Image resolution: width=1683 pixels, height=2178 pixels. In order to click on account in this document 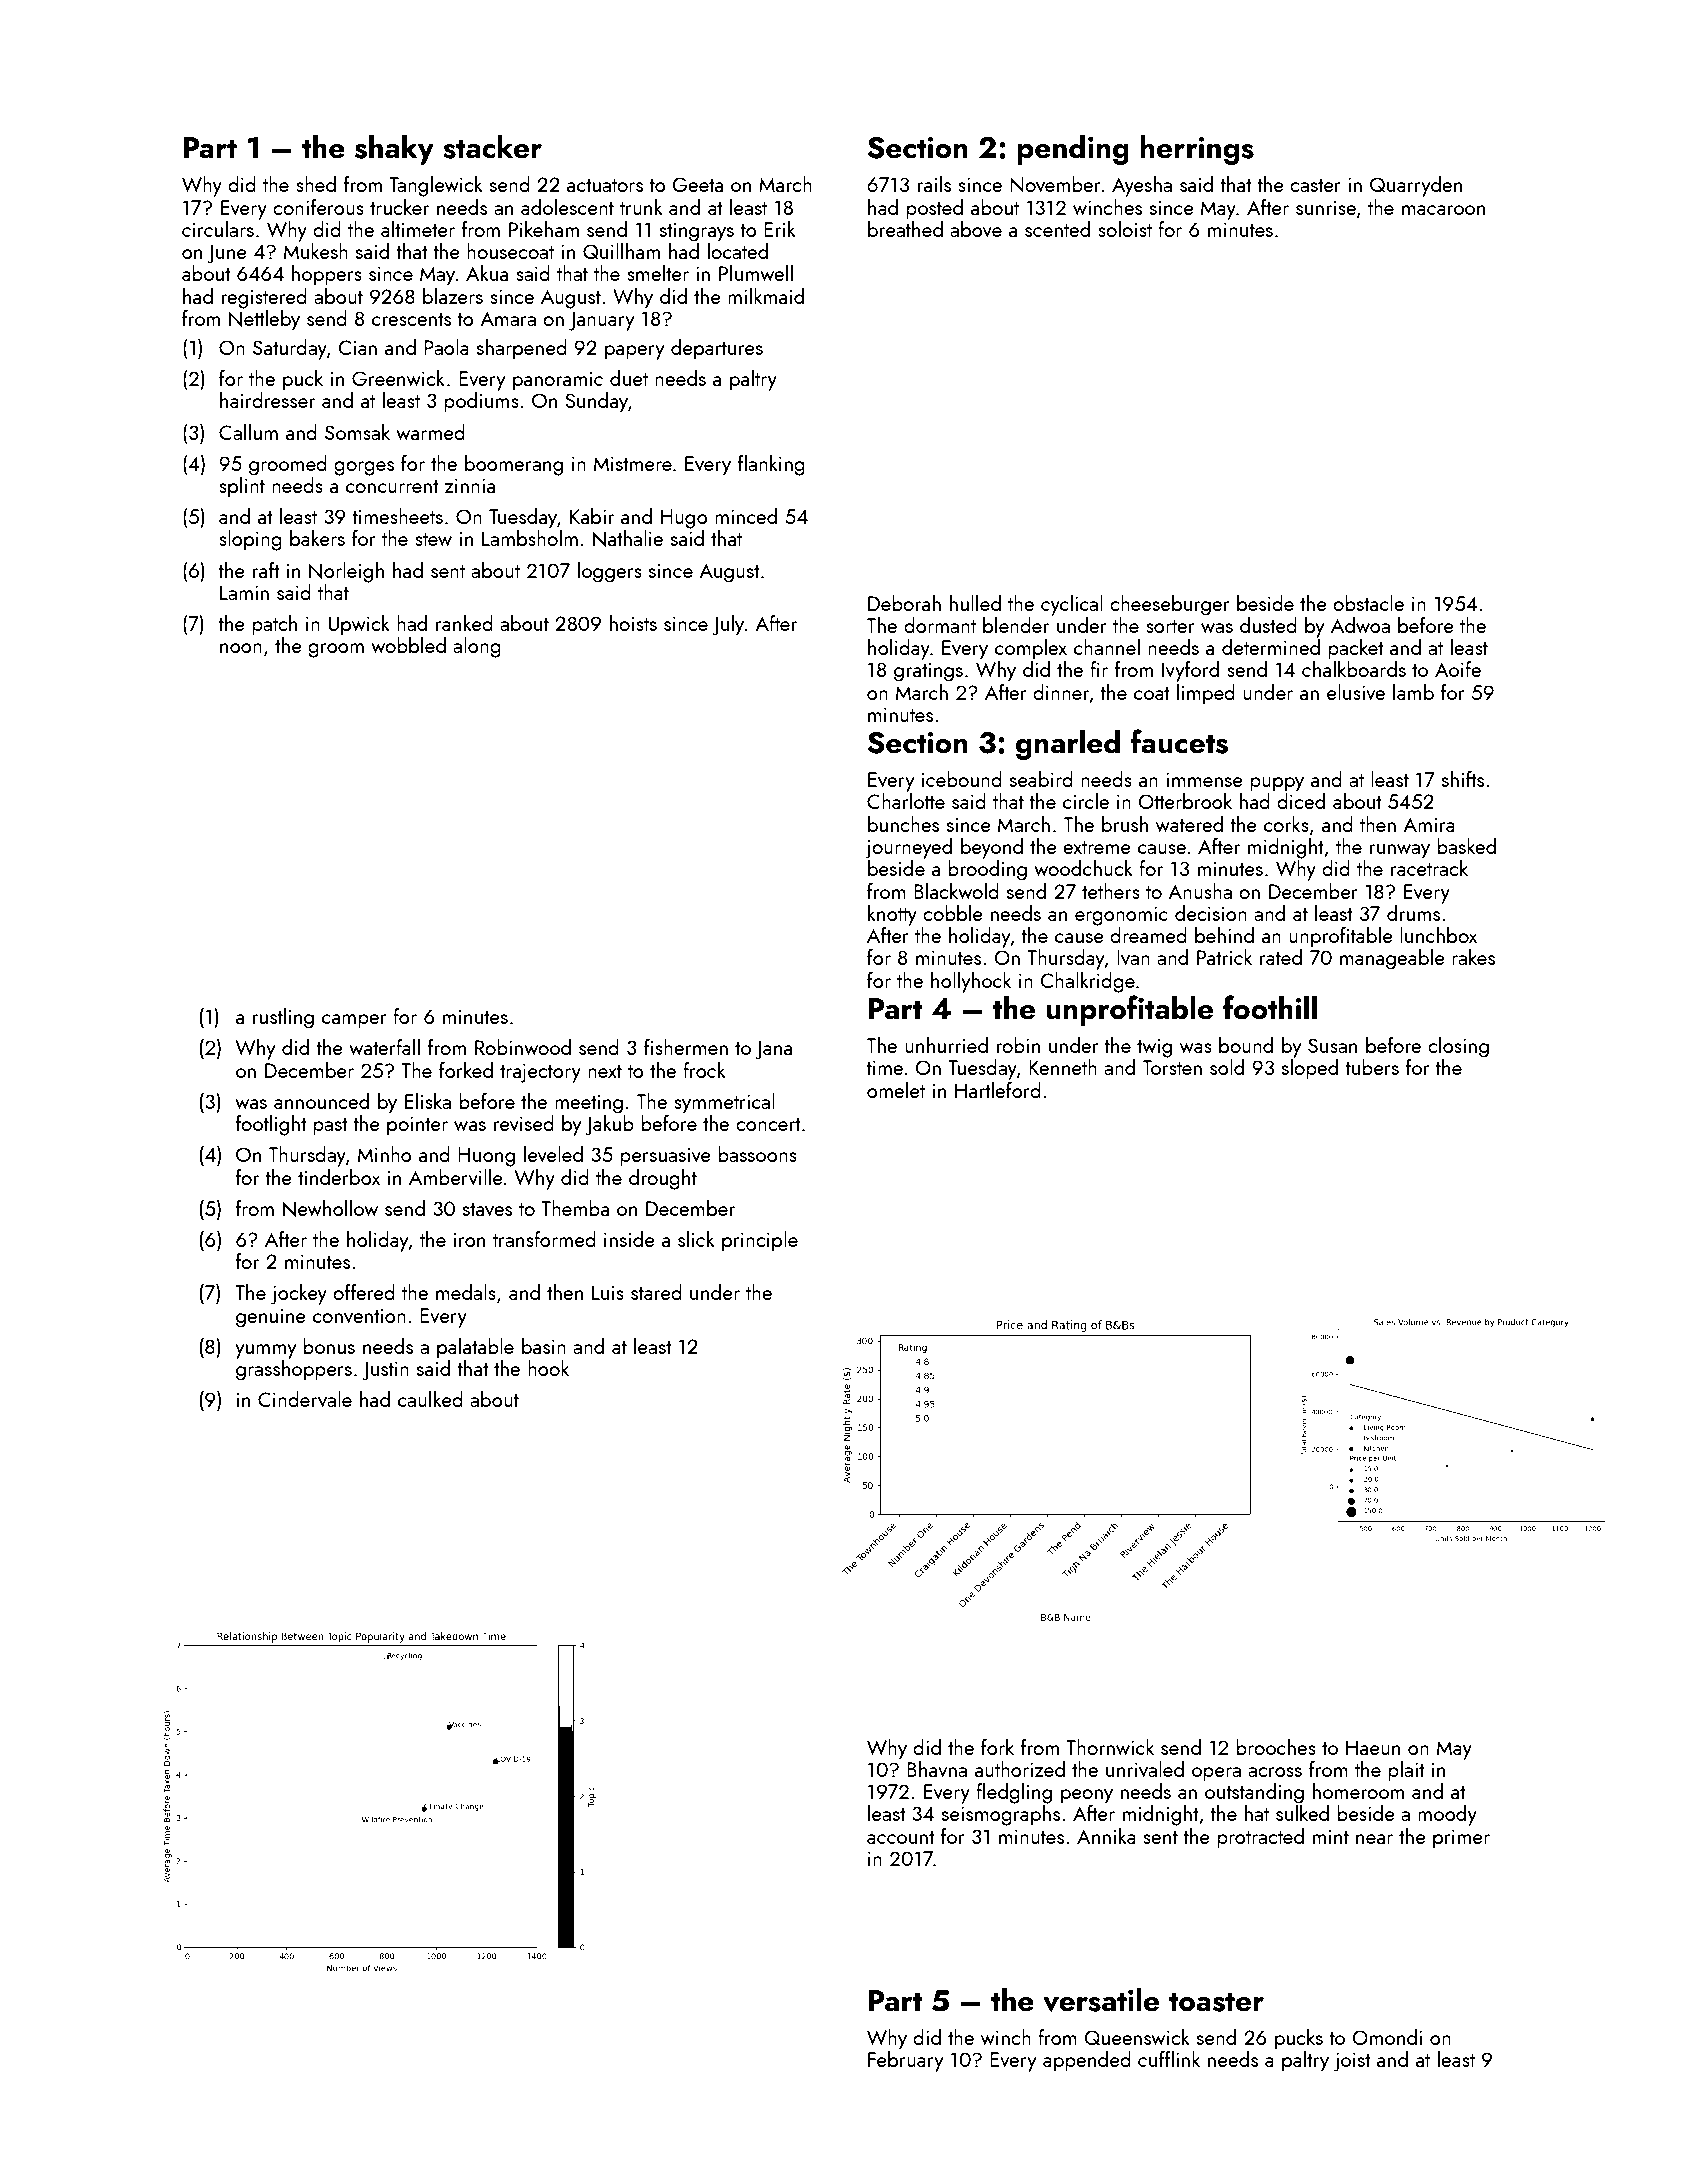, I will do `click(901, 1837)`.
